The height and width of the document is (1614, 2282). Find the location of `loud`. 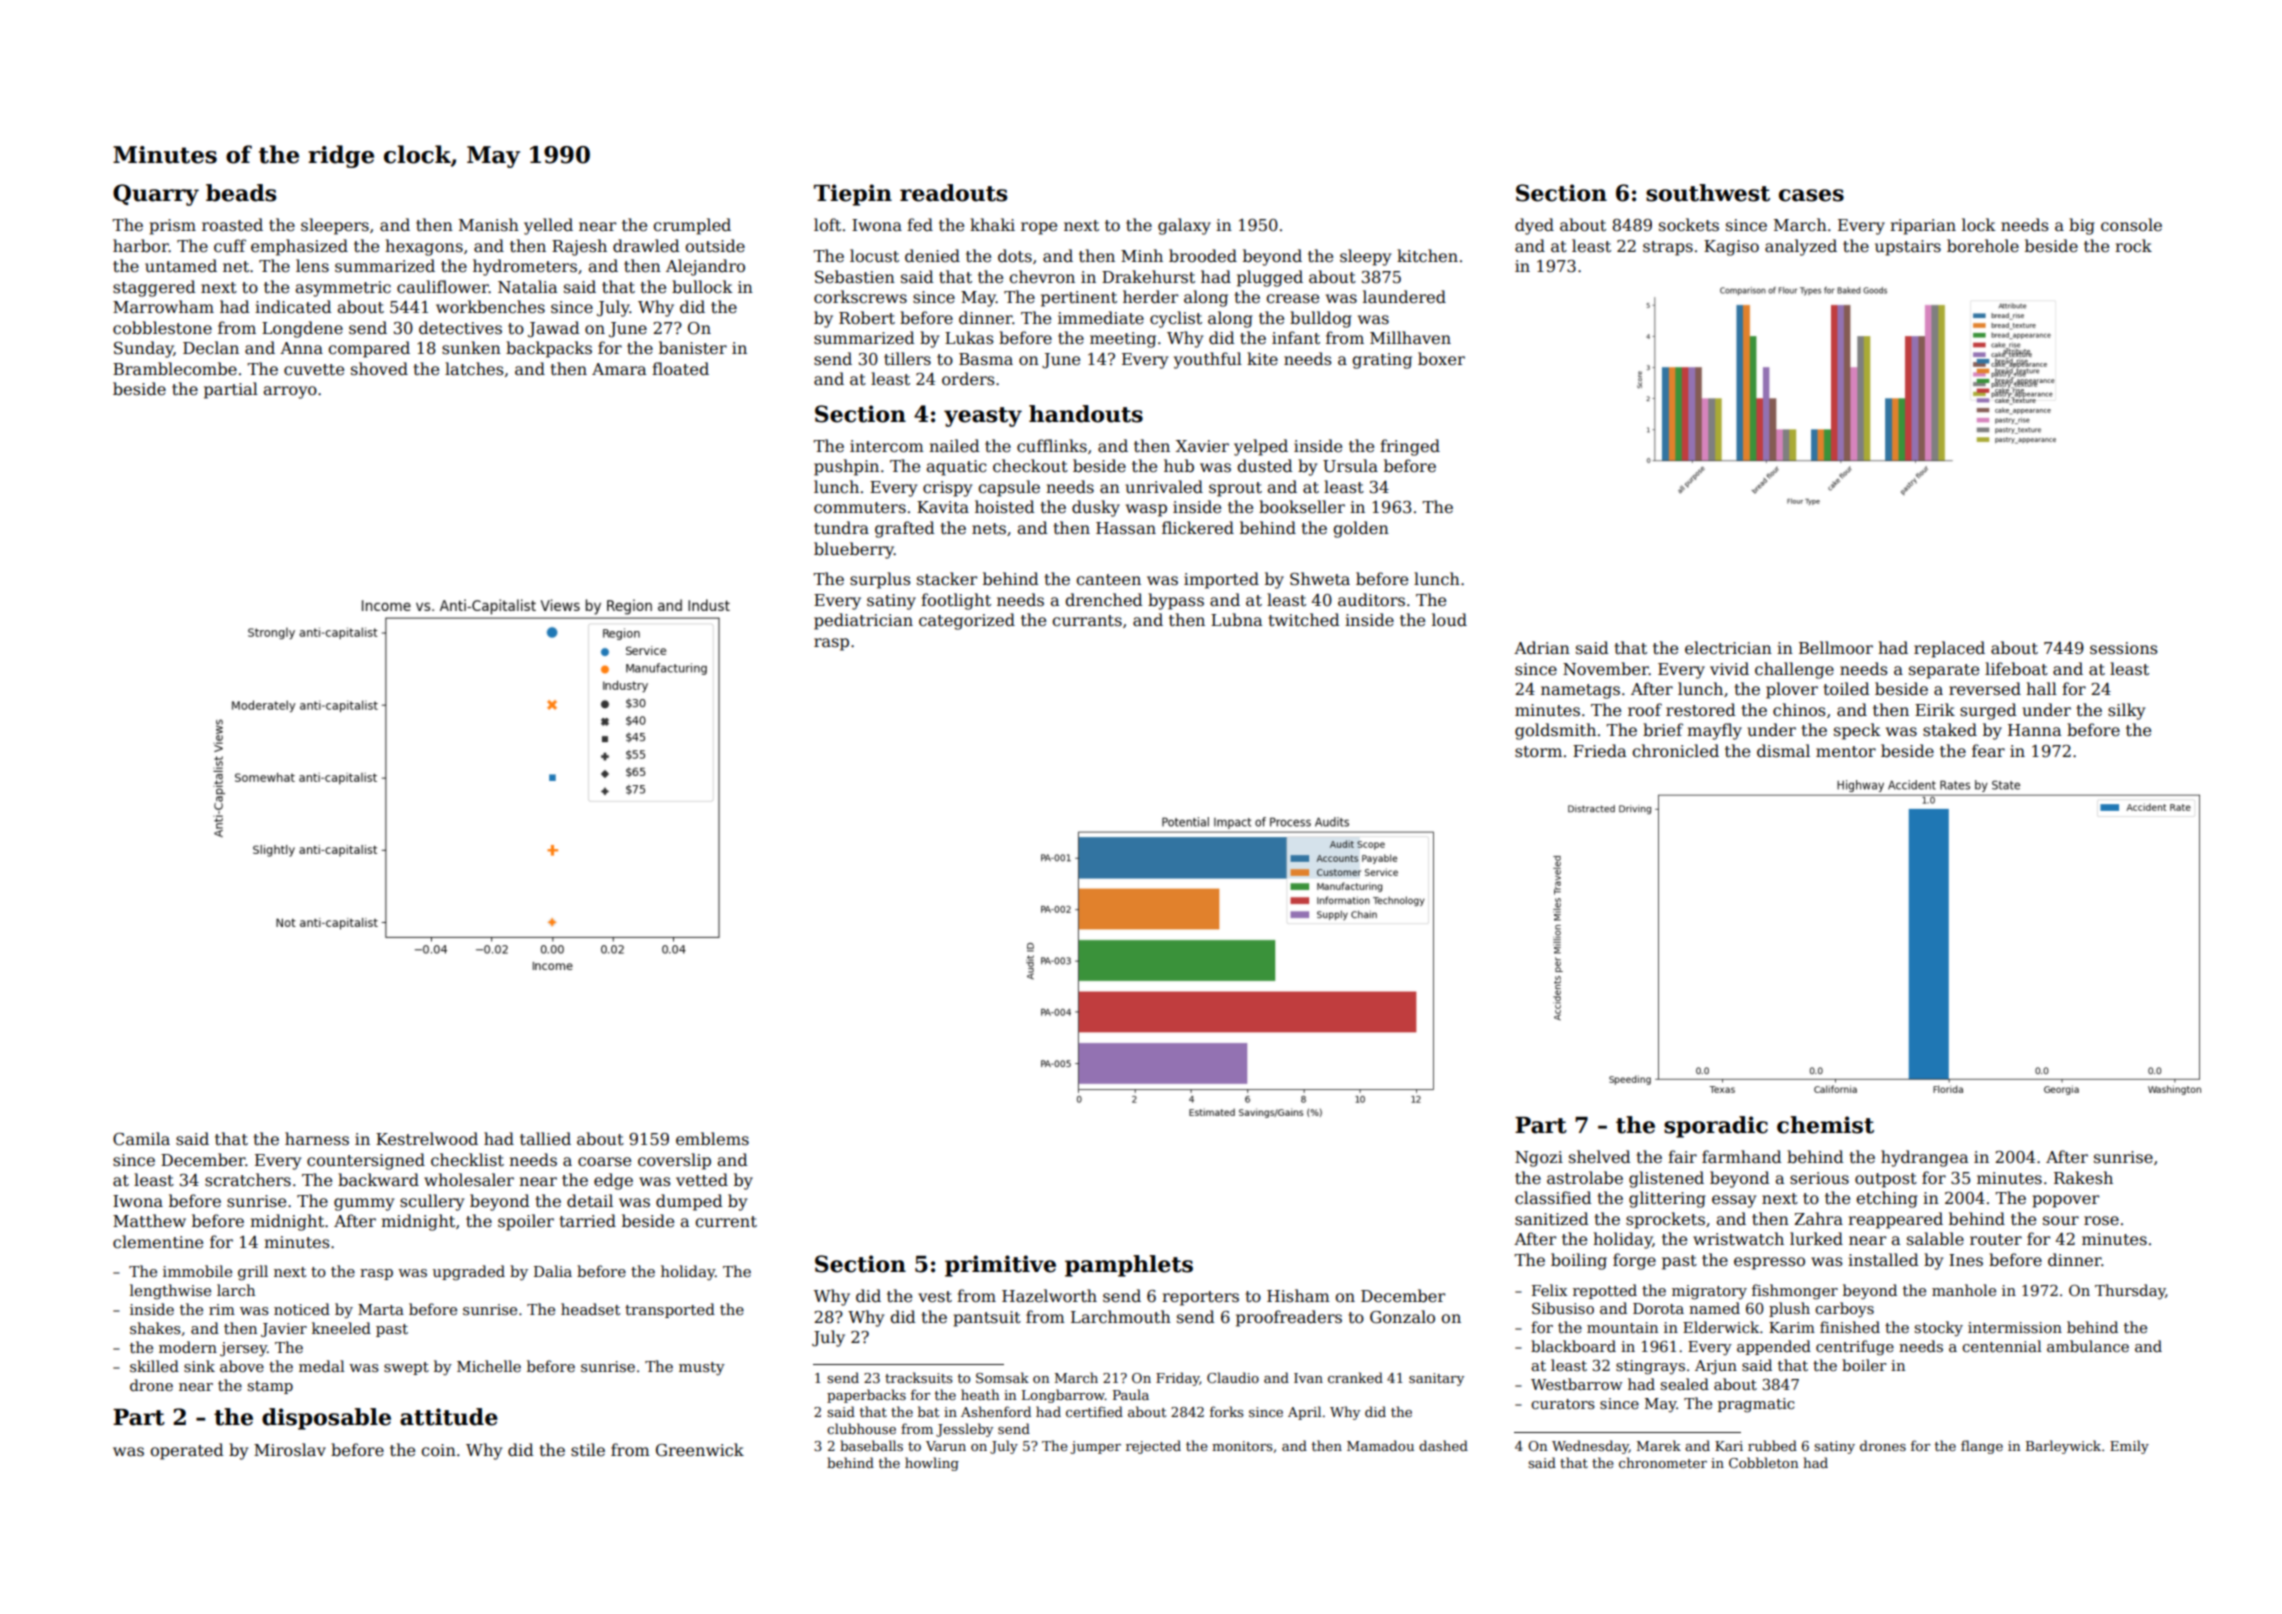

loud is located at coordinates (1449, 619).
